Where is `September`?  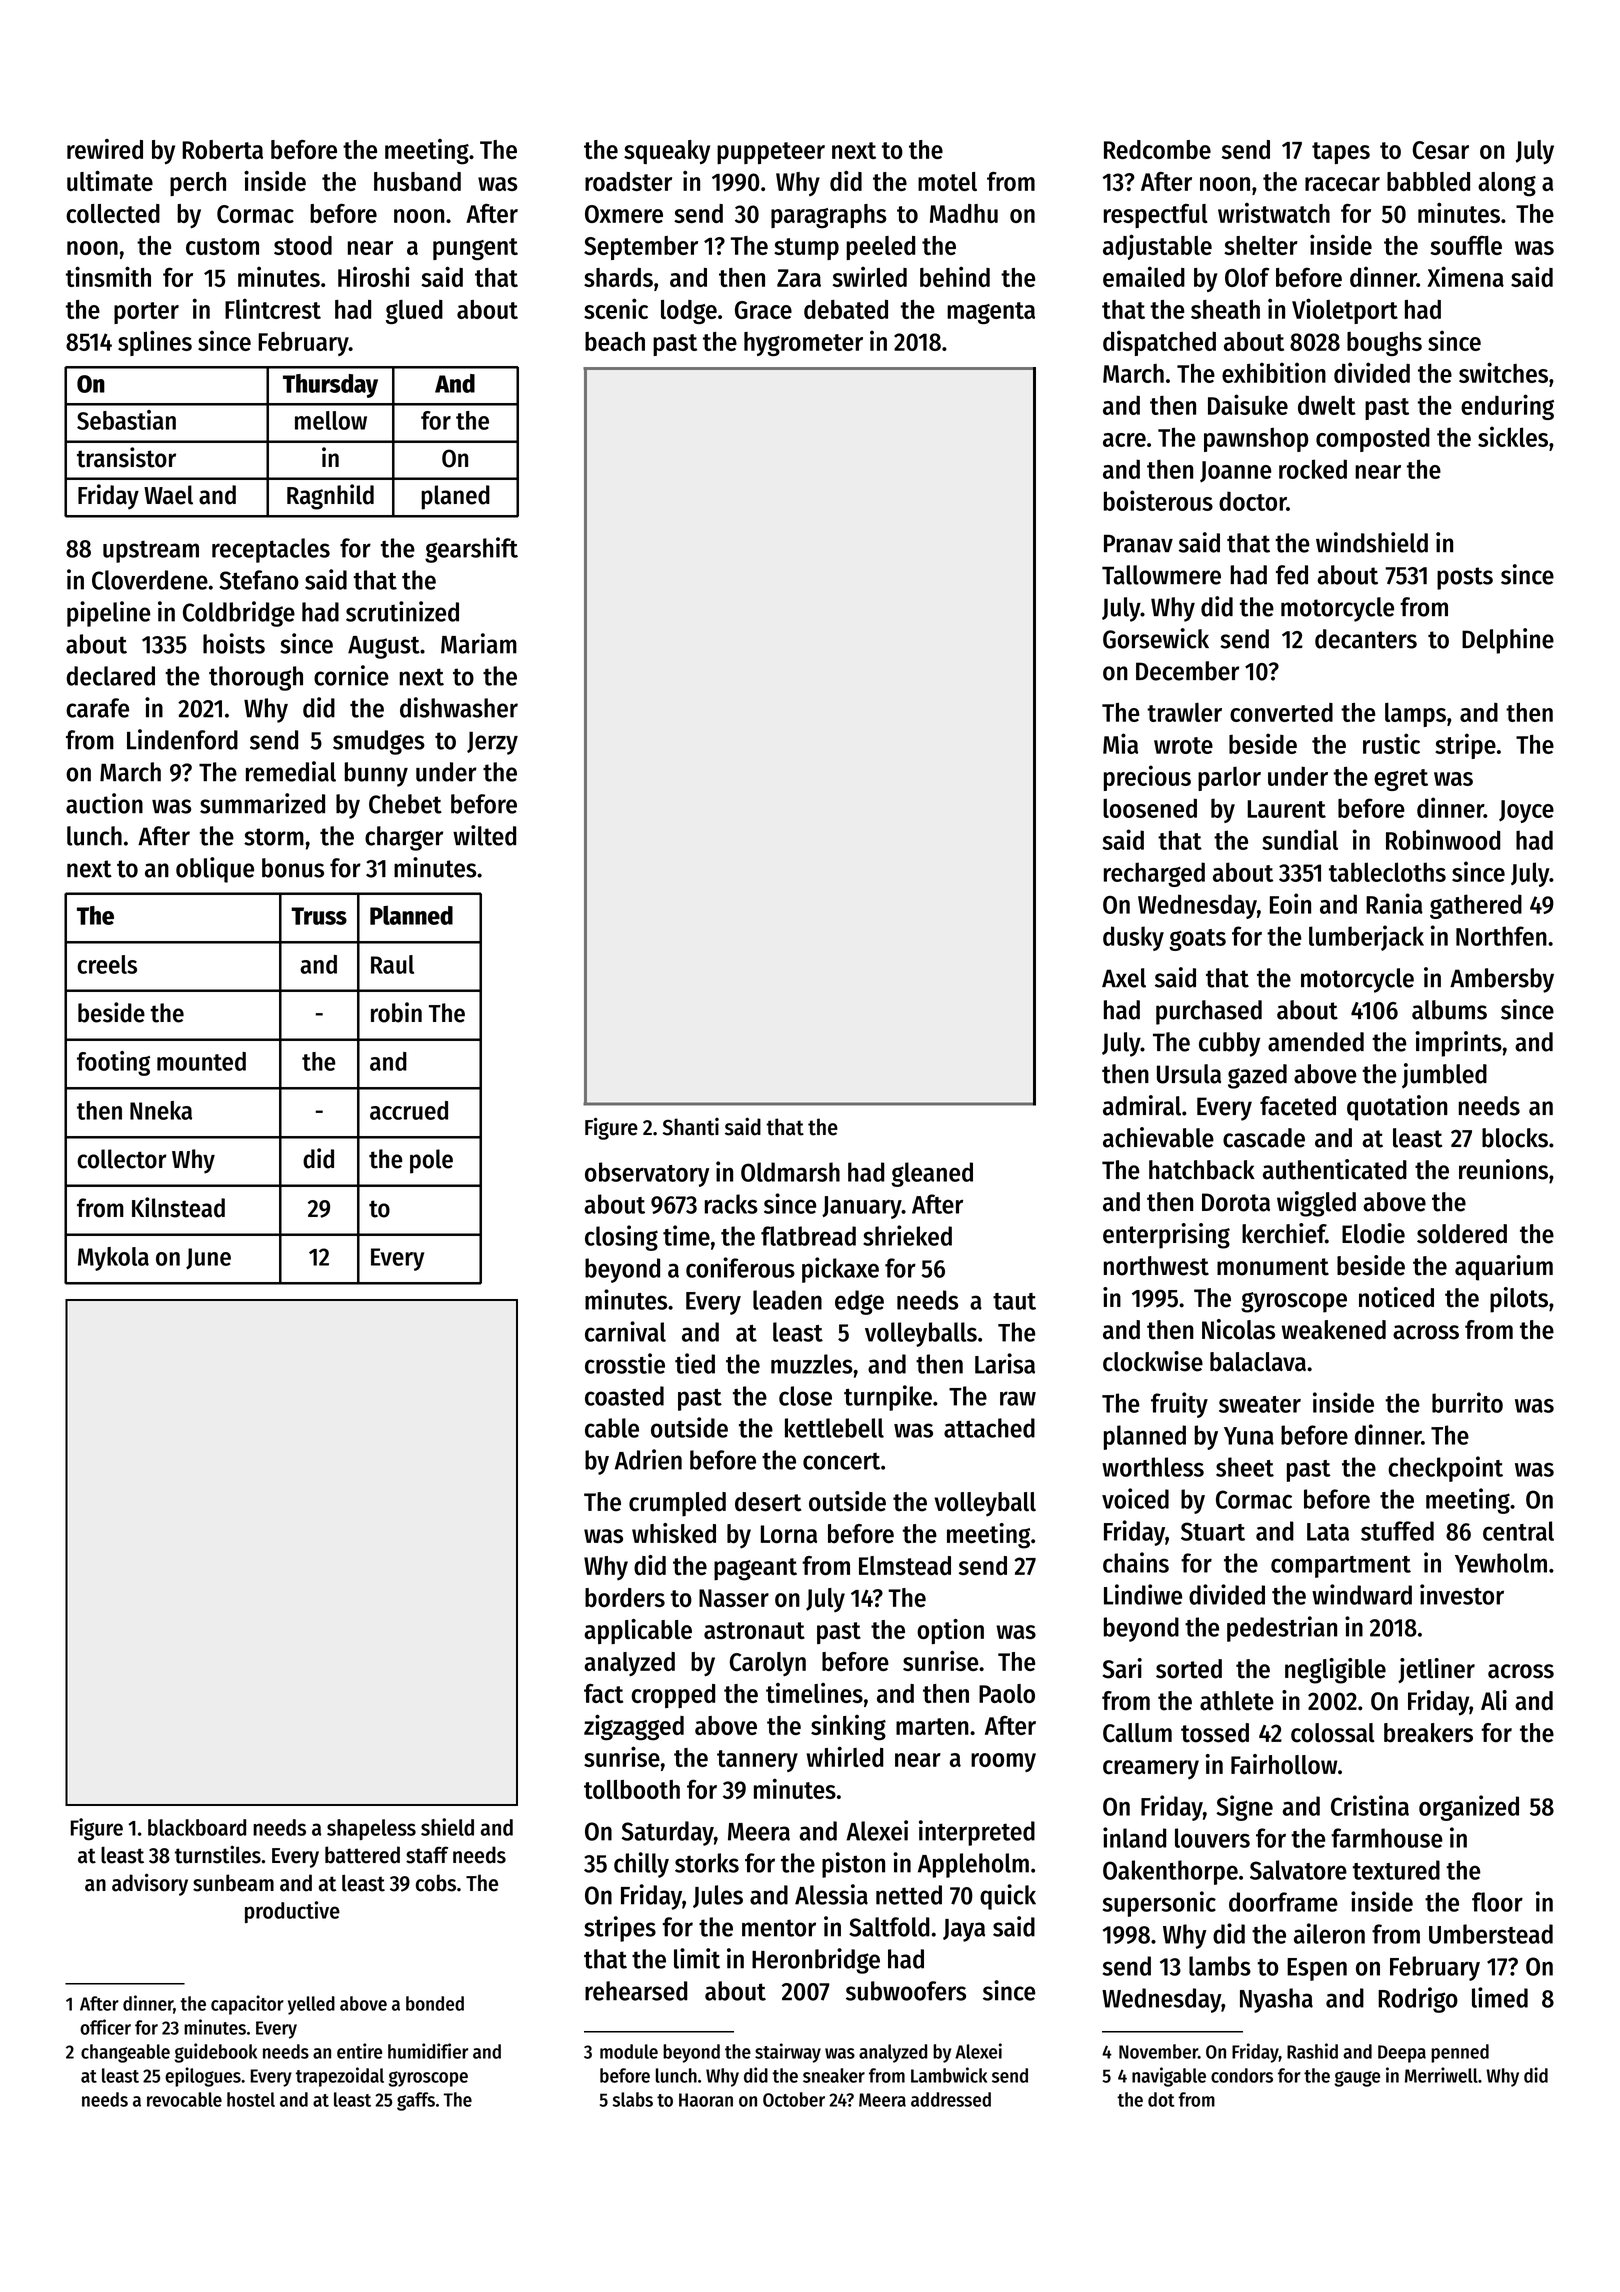 September is located at coordinates (641, 248).
